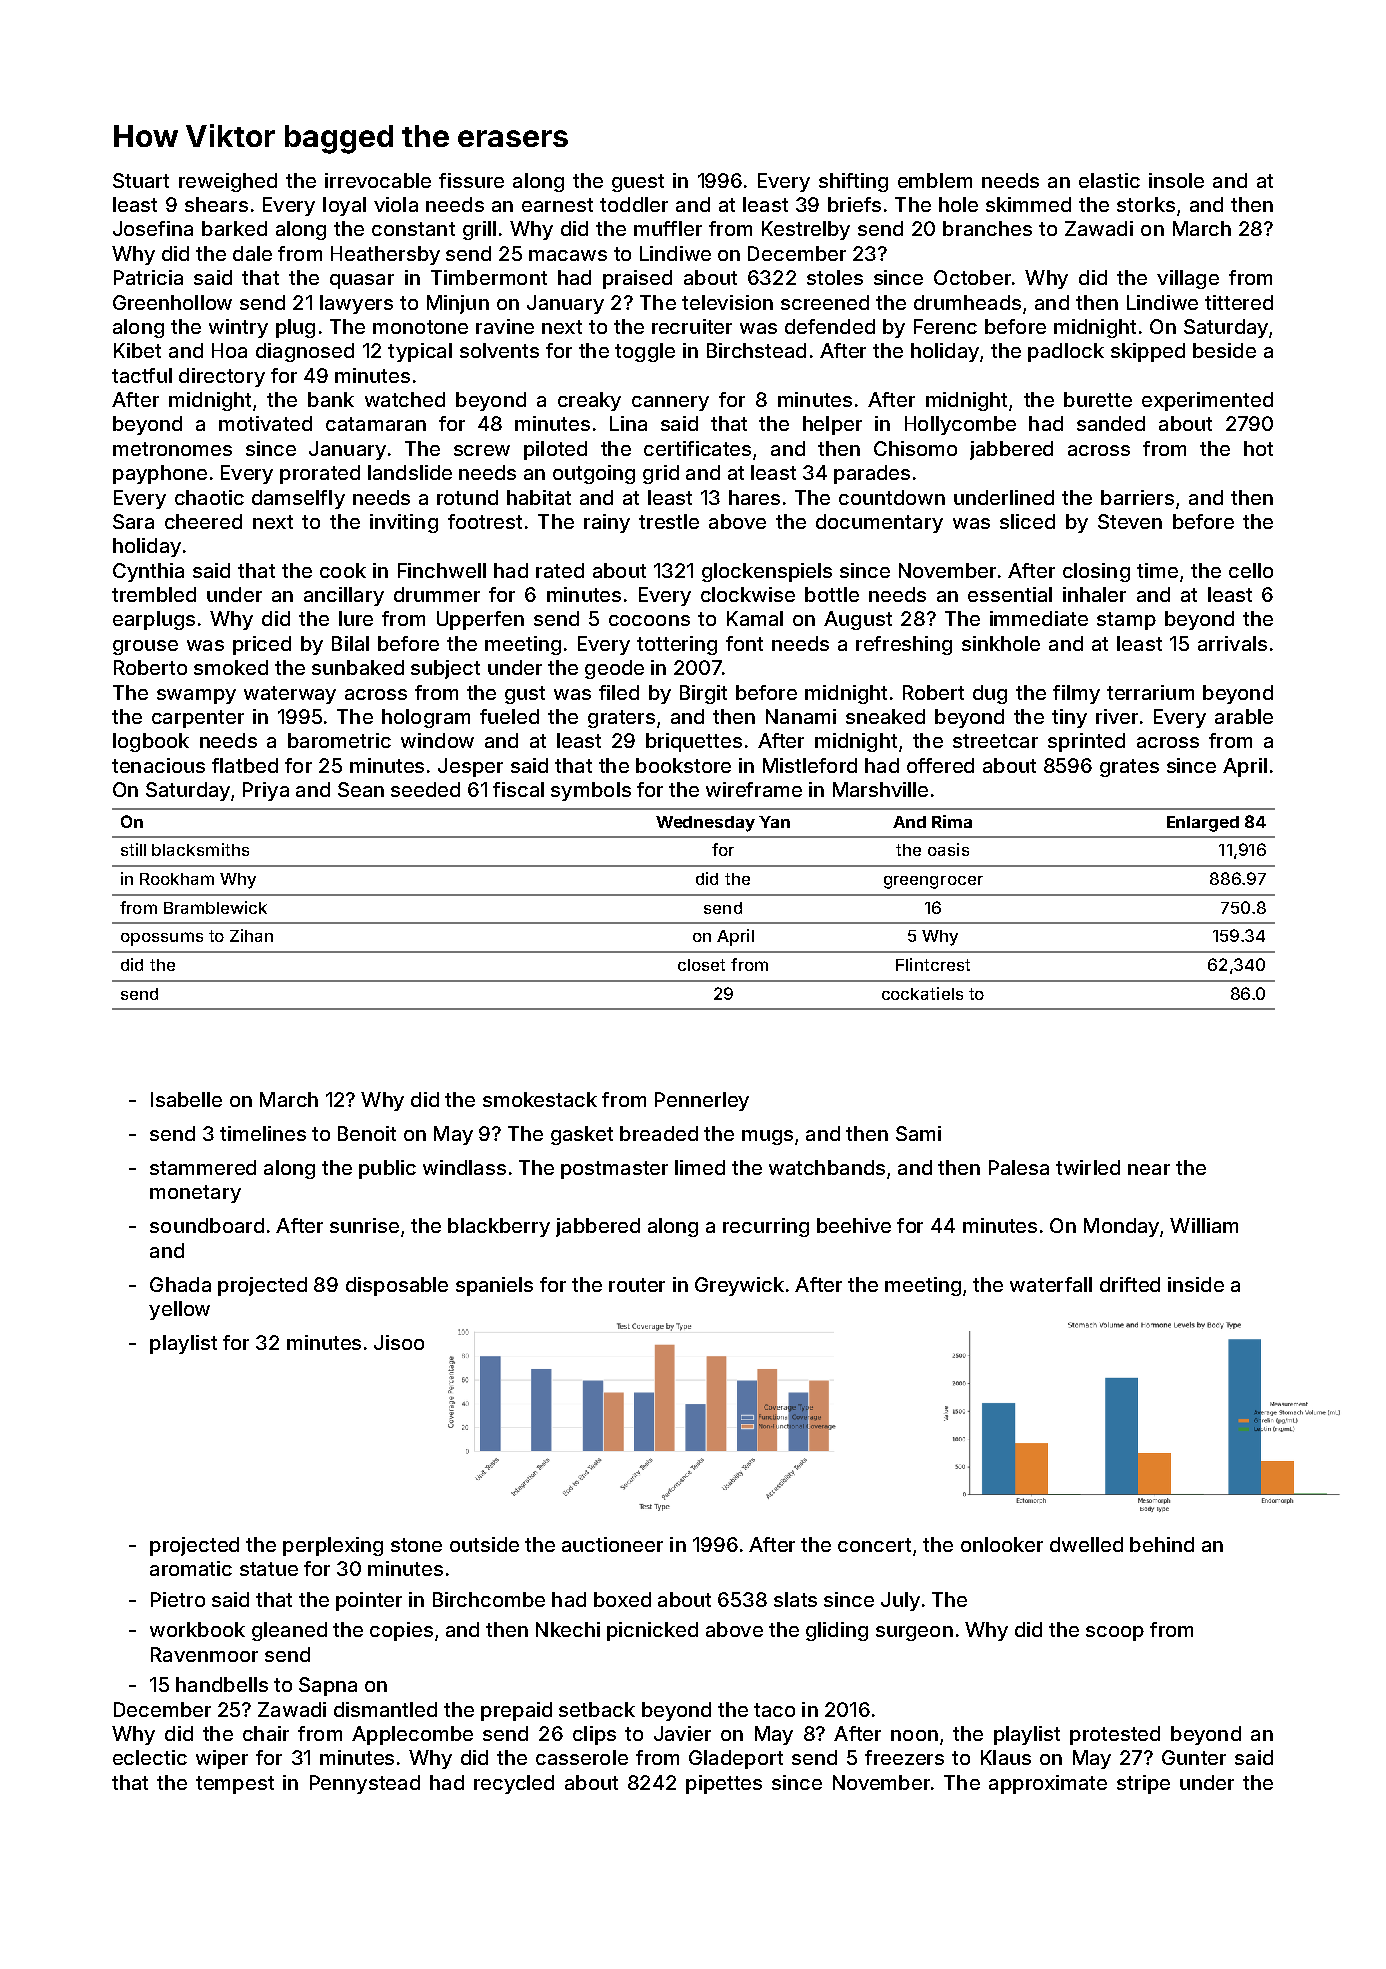 This screenshot has width=1386, height=1969. What do you see at coordinates (378, 180) in the screenshot?
I see `irrevocable` at bounding box center [378, 180].
